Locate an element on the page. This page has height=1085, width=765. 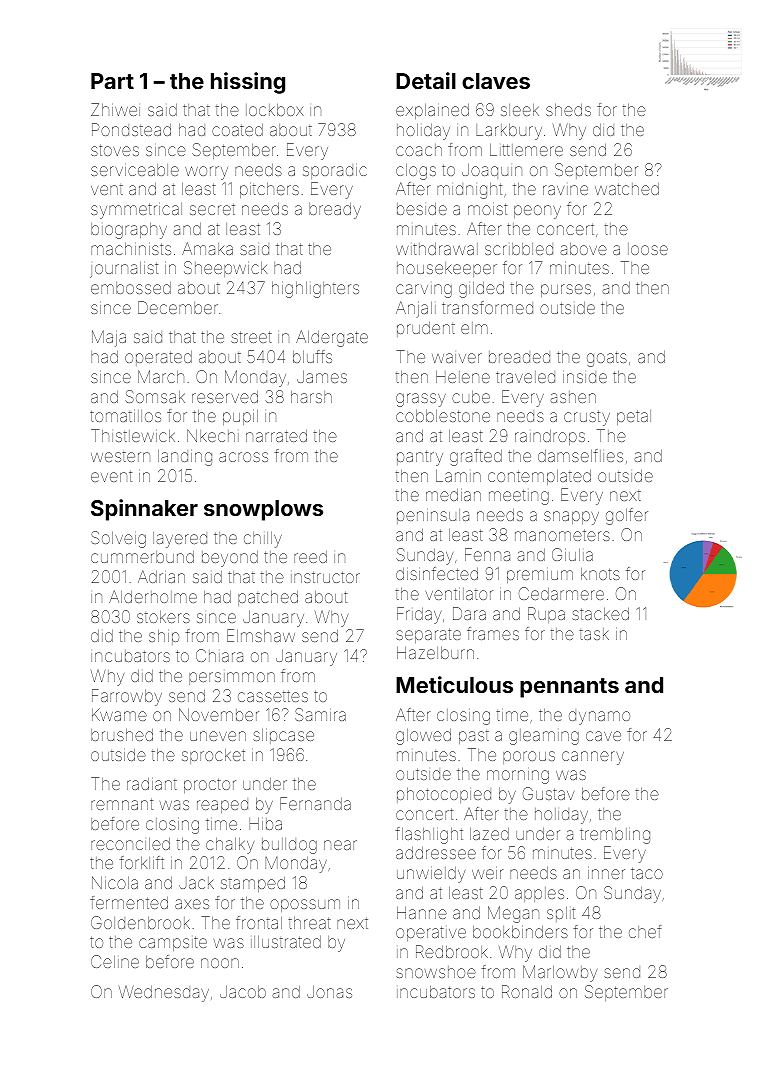
Anjali is located at coordinates (416, 309).
